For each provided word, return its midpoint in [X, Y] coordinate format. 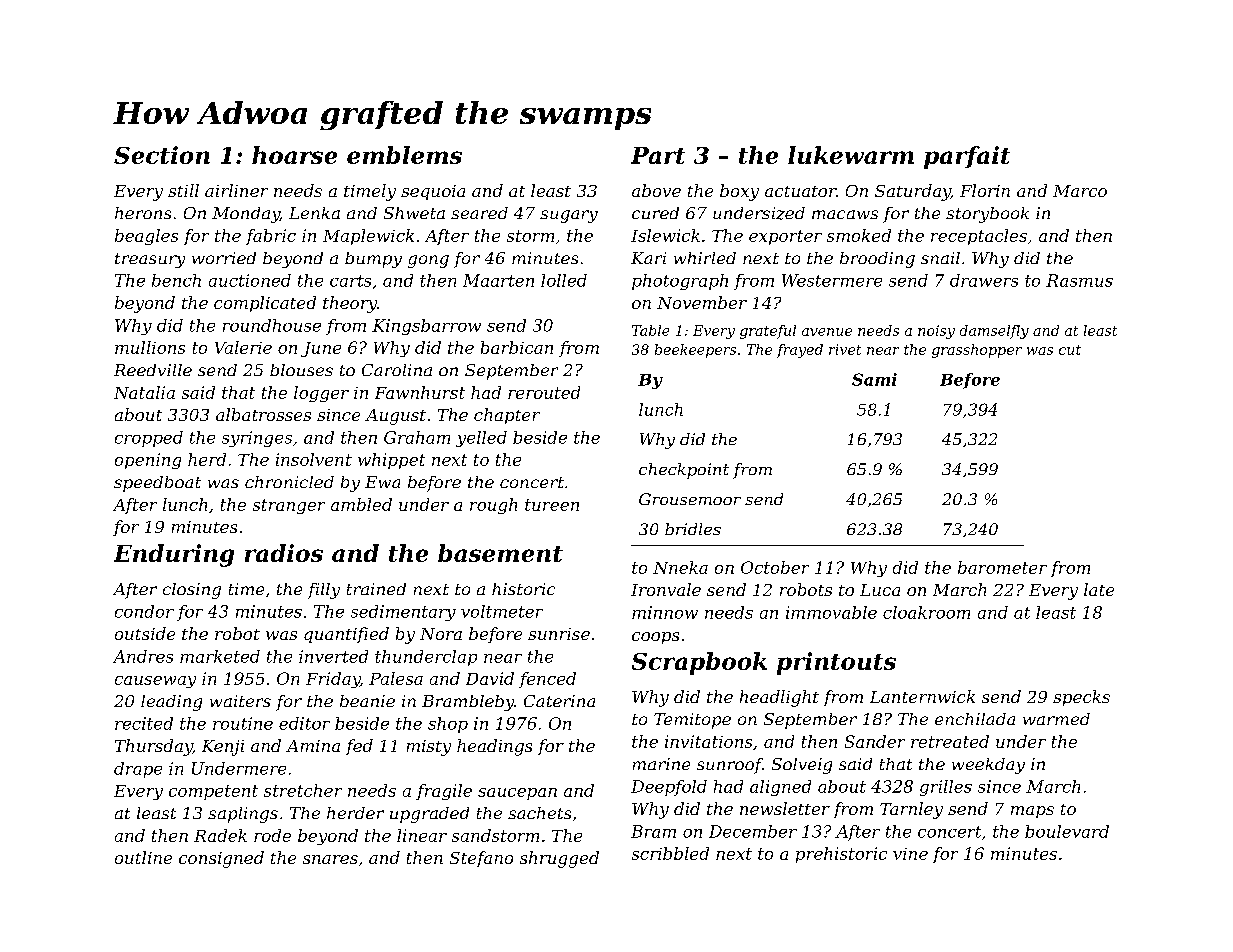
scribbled [670, 853]
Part [658, 155]
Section [162, 155]
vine [910, 854]
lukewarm [851, 155]
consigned [221, 859]
